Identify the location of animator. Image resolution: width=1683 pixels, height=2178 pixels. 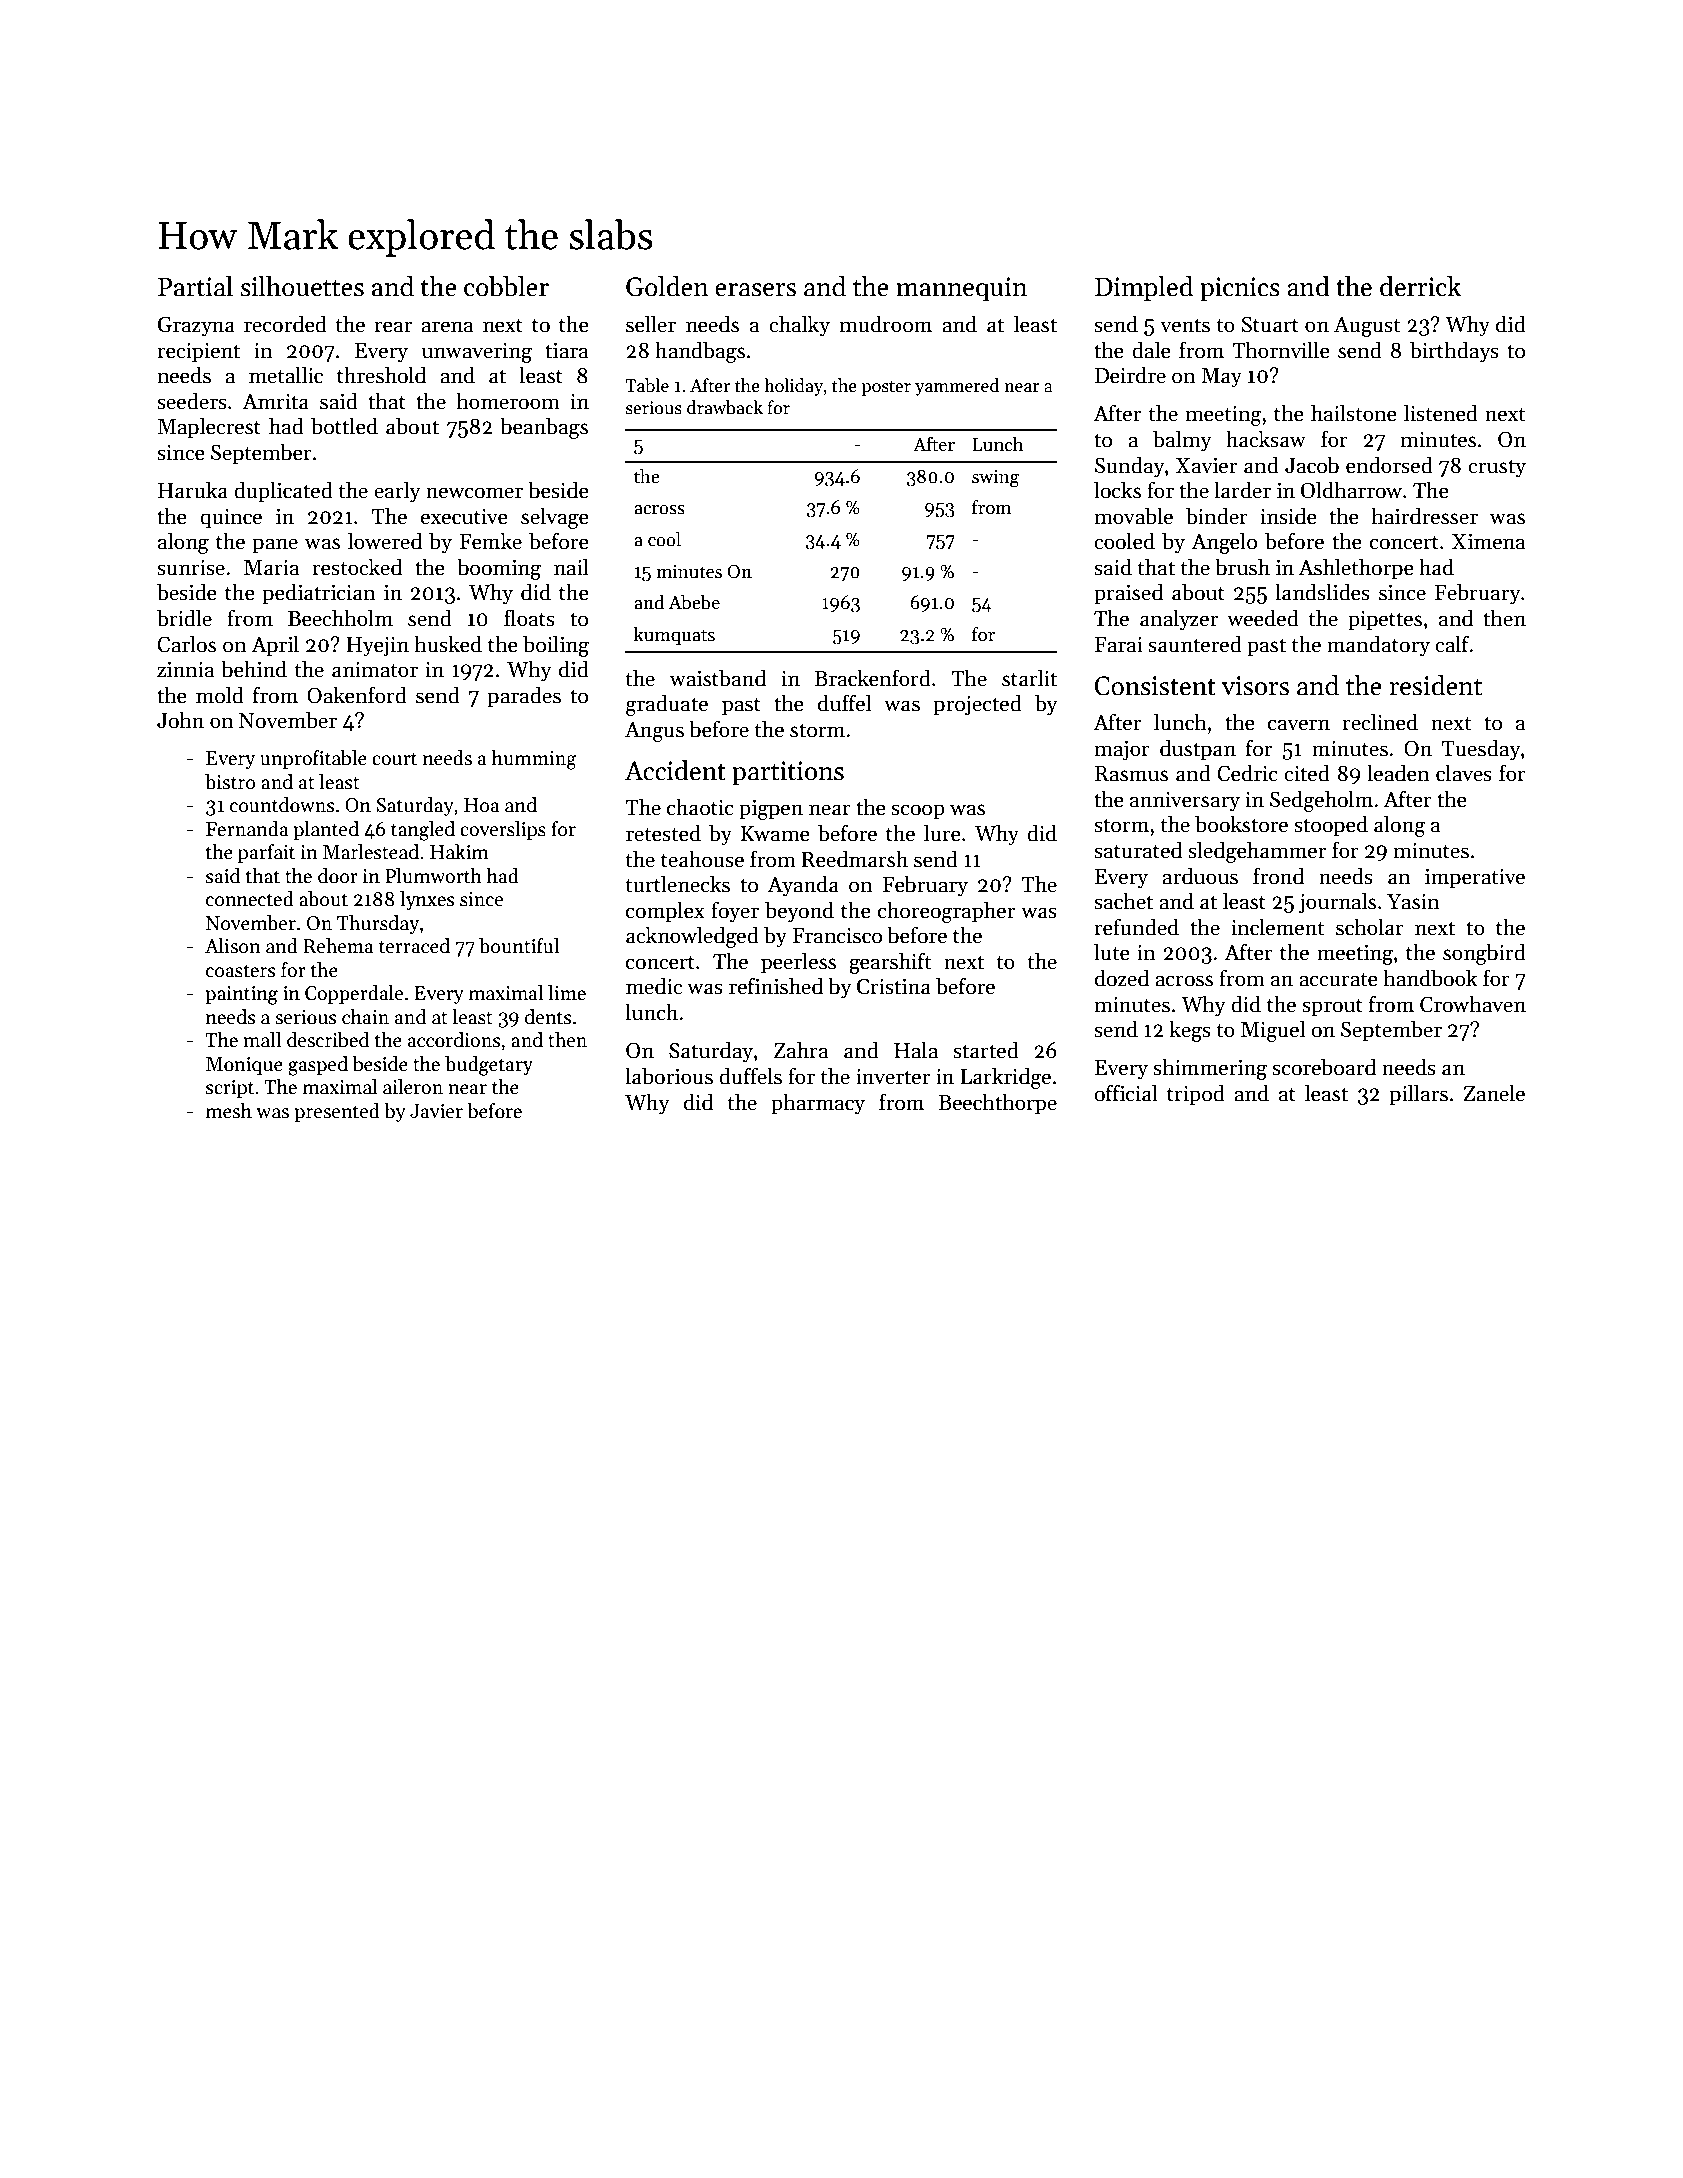
(375, 670).
